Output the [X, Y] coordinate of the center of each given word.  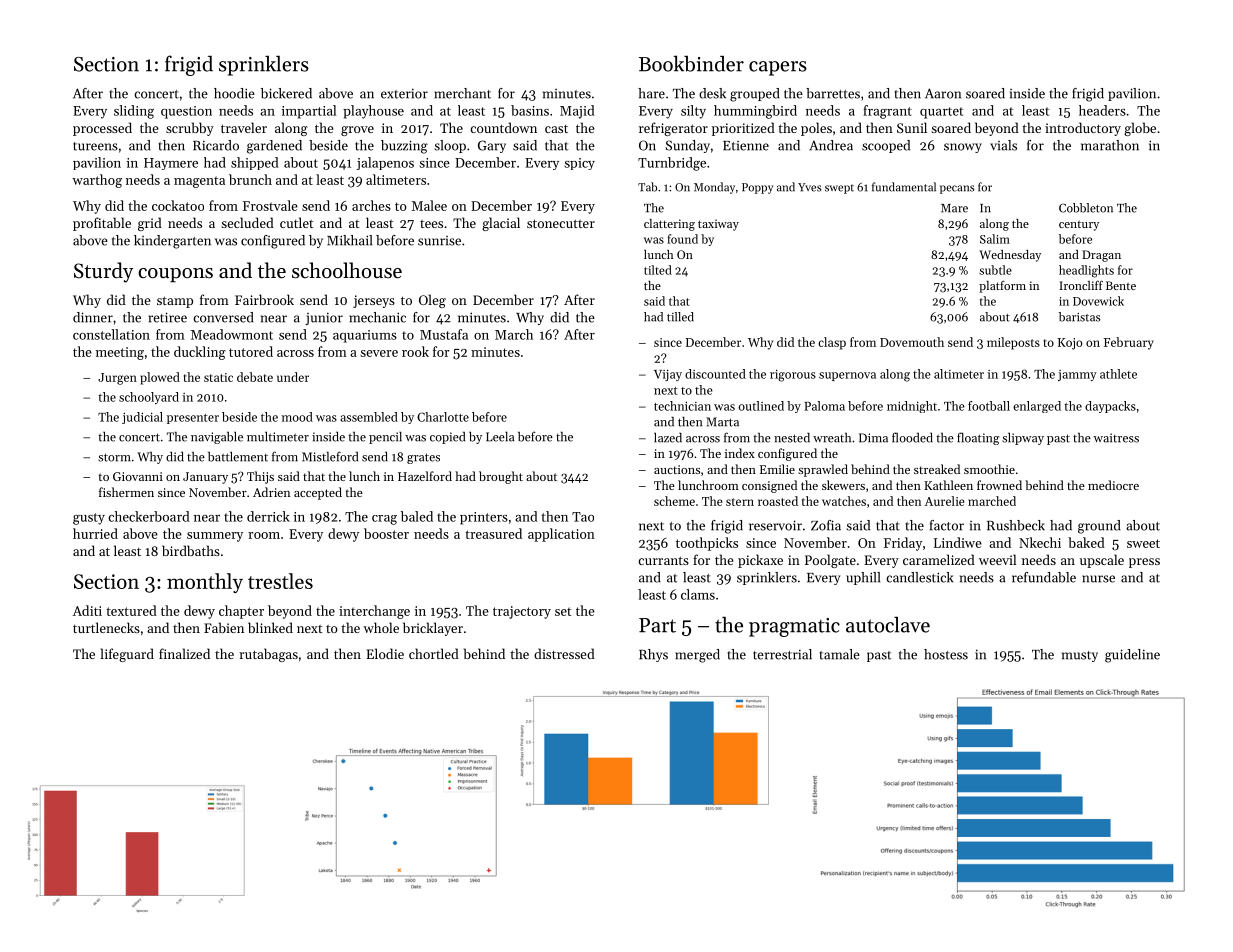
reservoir [775, 525]
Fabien [224, 627]
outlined [761, 406]
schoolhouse [347, 270]
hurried [95, 533]
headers [1102, 110]
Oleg [432, 301]
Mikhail [349, 240]
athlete [1118, 374]
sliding [134, 112]
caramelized [939, 559]
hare [651, 93]
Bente [1121, 285]
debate [255, 377]
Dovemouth [912, 342]
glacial [501, 224]
